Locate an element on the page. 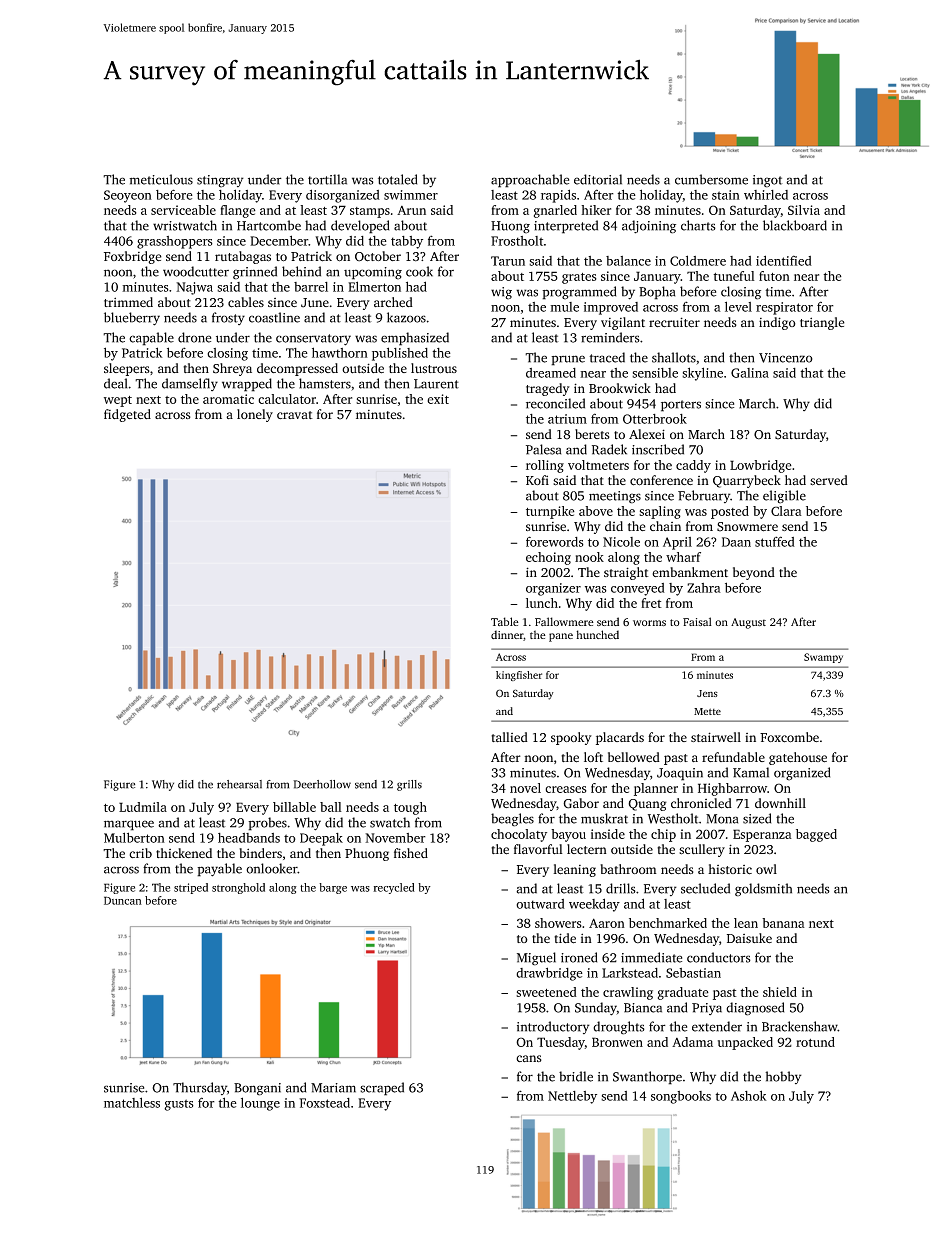 The image size is (952, 1233). Galina is located at coordinates (750, 373).
